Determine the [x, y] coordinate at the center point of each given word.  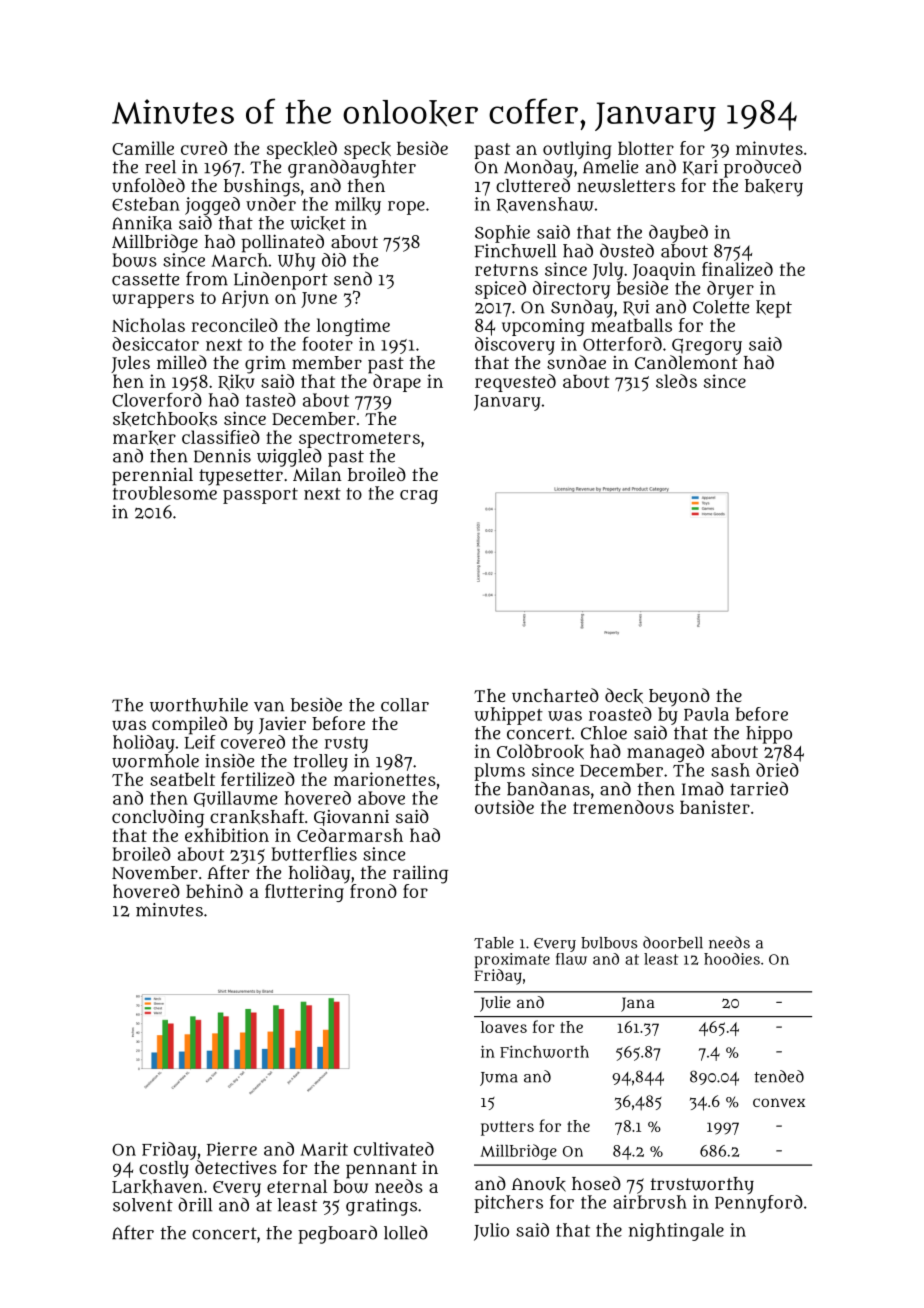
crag [419, 497]
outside [504, 807]
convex [779, 1102]
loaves [504, 1027]
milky [358, 206]
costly [164, 1170]
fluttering [304, 893]
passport [260, 496]
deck [624, 696]
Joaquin [664, 271]
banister [715, 807]
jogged [212, 206]
